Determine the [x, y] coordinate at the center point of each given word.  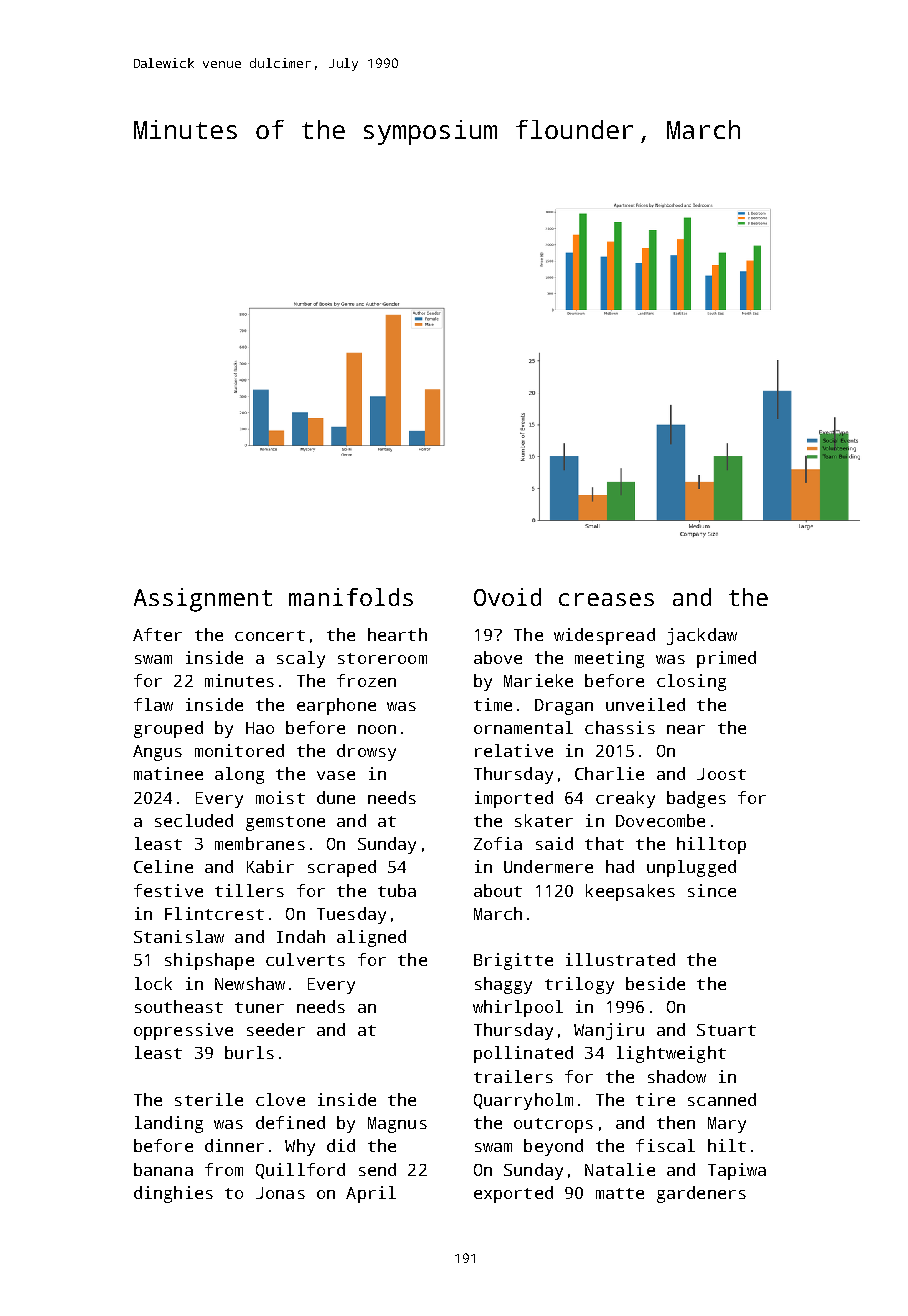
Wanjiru [609, 1031]
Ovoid [507, 597]
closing [691, 682]
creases [606, 599]
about [498, 890]
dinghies [173, 1194]
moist [280, 797]
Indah [301, 936]
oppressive [183, 1031]
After [157, 634]
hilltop [711, 845]
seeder [276, 1029]
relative [514, 750]
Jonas [280, 1193]
